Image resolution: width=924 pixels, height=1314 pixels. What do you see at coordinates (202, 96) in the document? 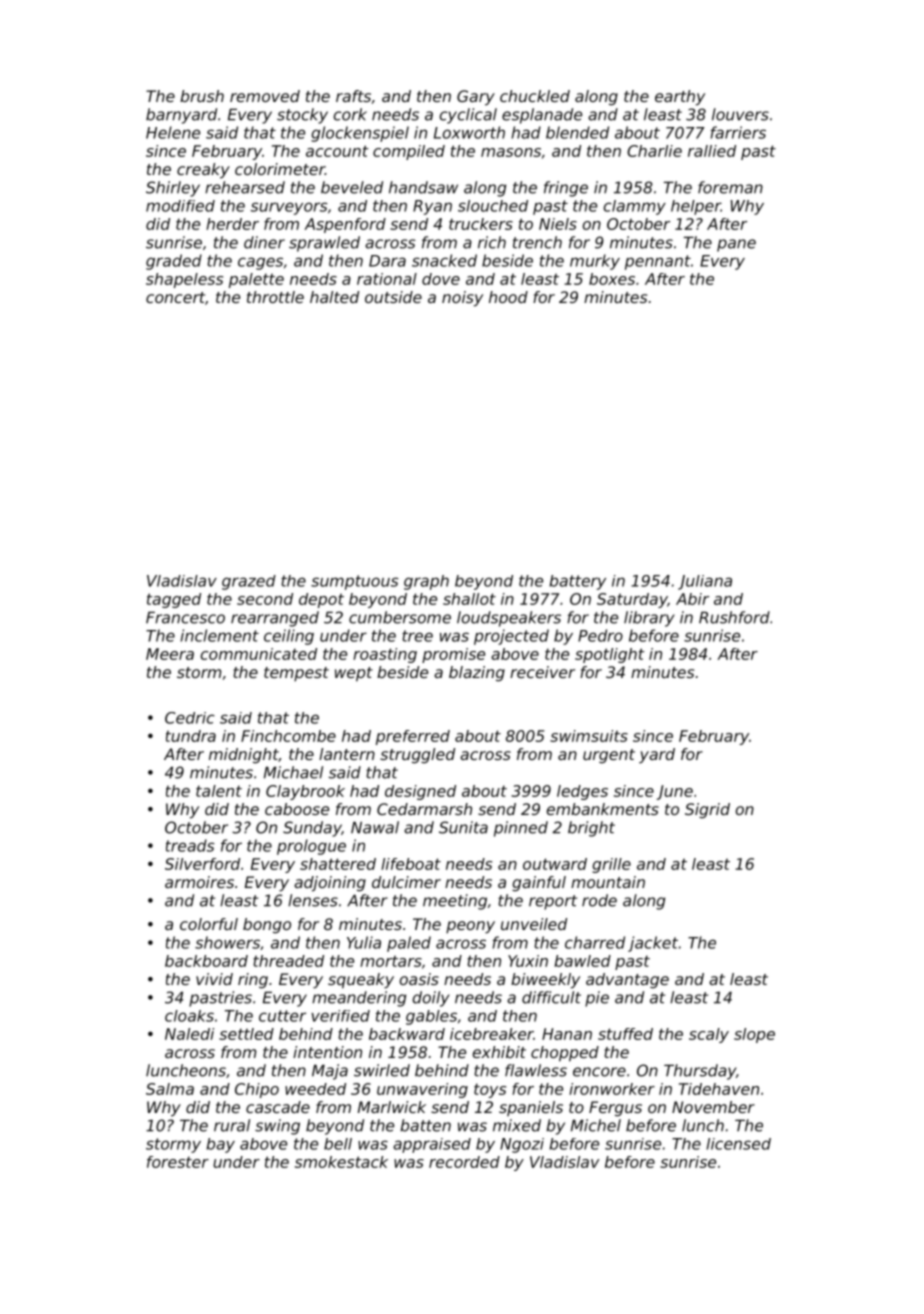
I see `brush` at bounding box center [202, 96].
